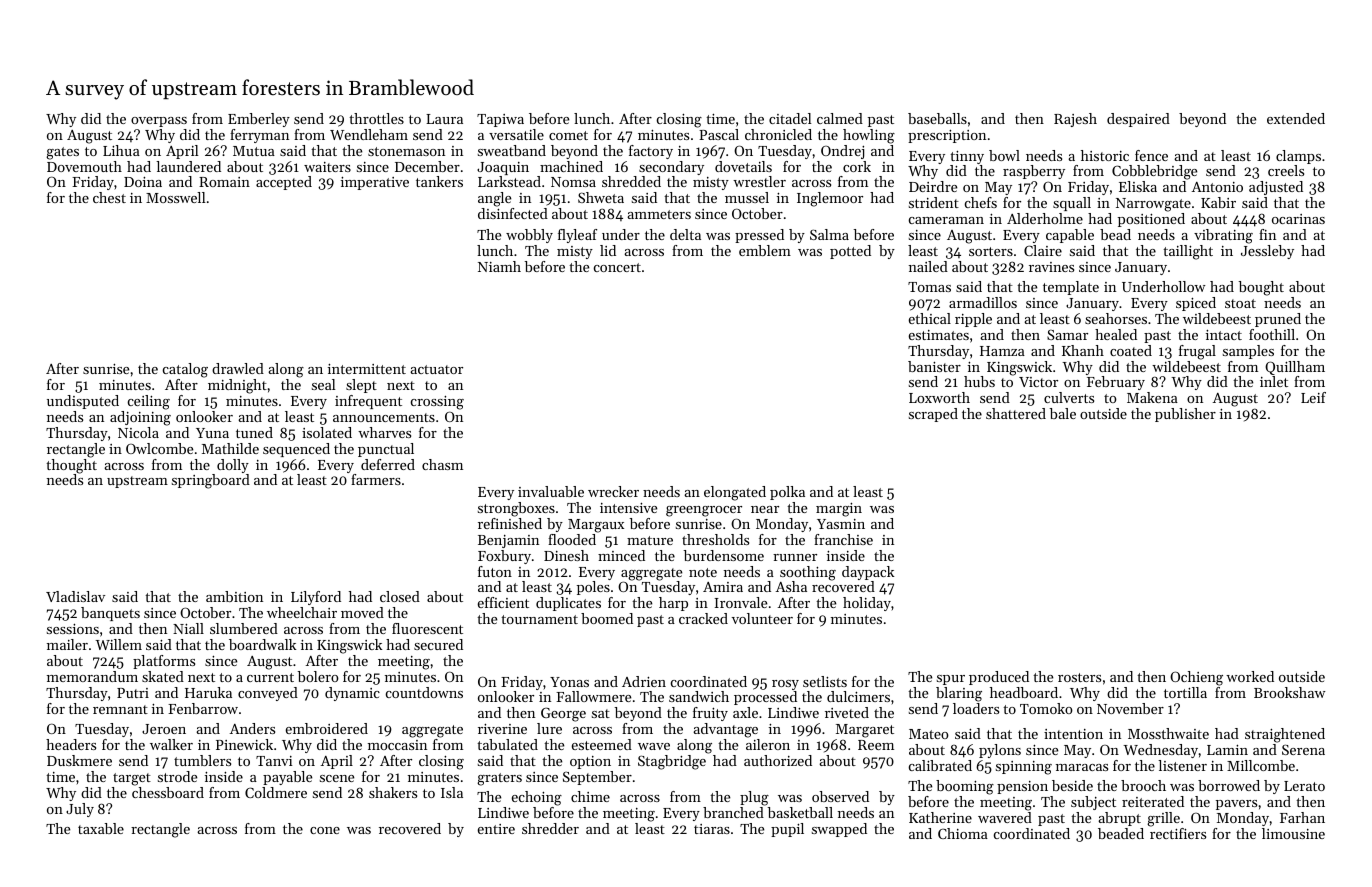  What do you see at coordinates (268, 694) in the document?
I see `conveyed` at bounding box center [268, 694].
